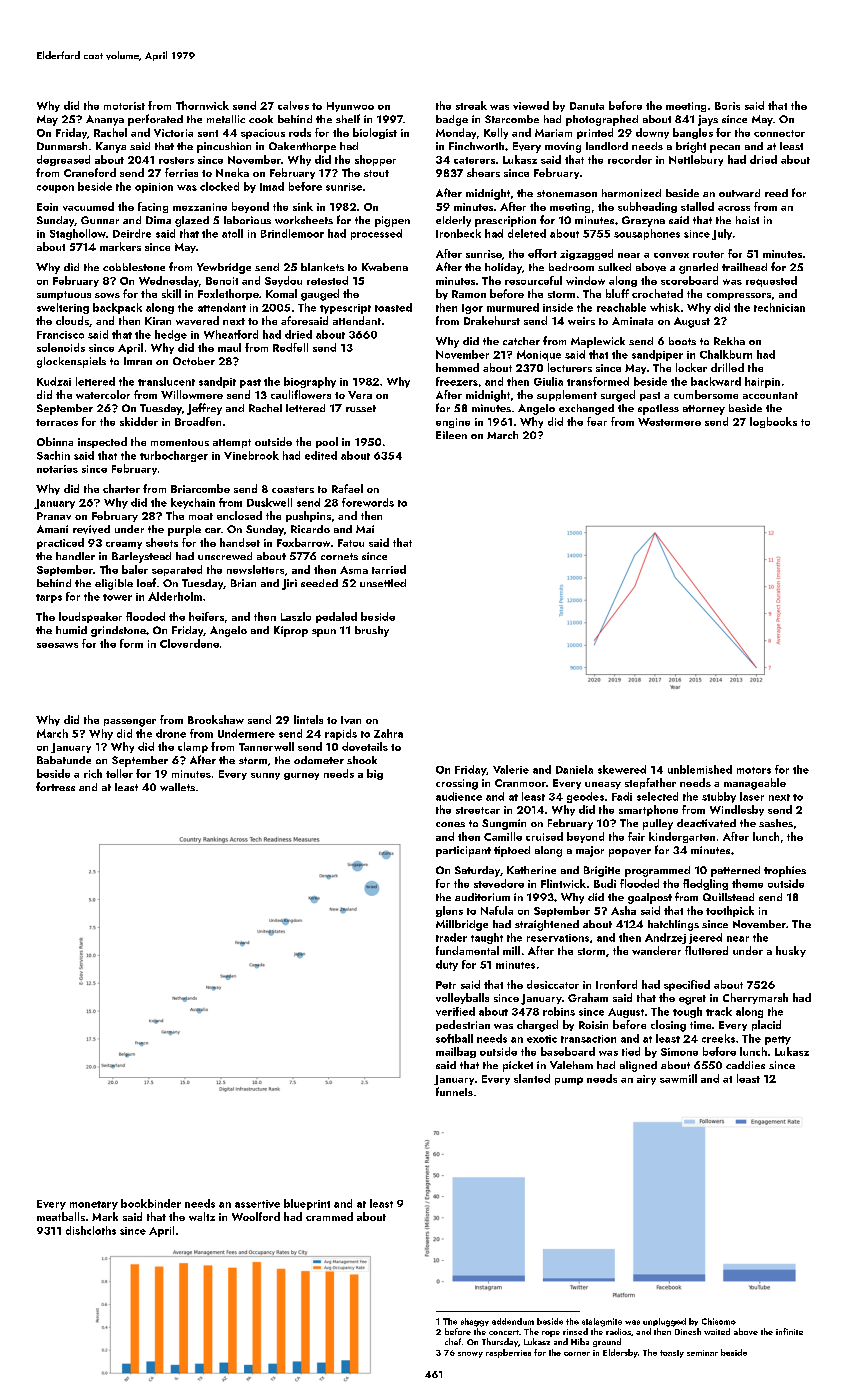  What do you see at coordinates (350, 107) in the document?
I see `Hyunwoo` at bounding box center [350, 107].
